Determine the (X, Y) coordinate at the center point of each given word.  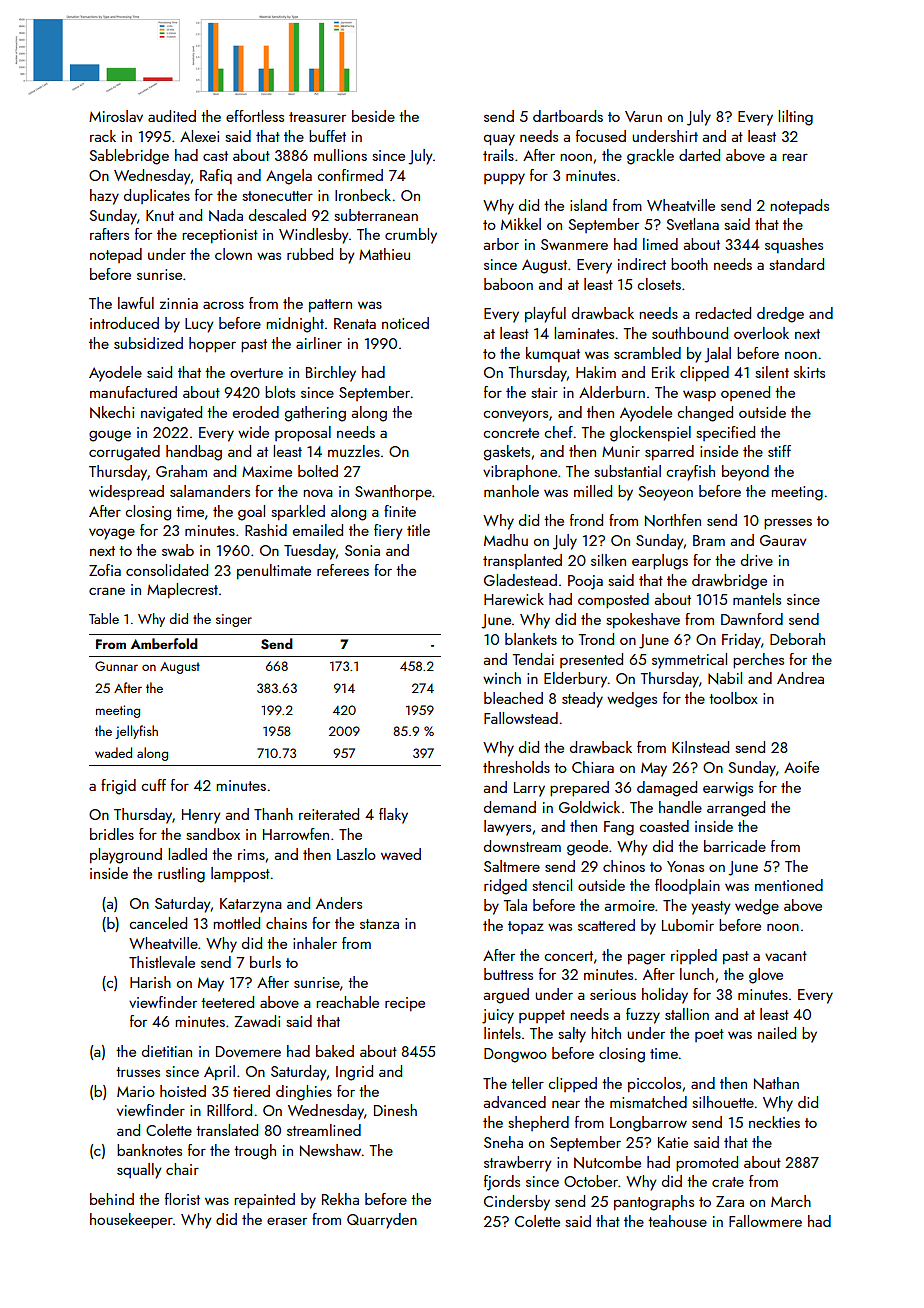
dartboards (568, 116)
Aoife (801, 767)
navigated (171, 414)
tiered (251, 1091)
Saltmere (512, 866)
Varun (643, 116)
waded (113, 752)
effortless (255, 116)
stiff (779, 451)
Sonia (362, 550)
